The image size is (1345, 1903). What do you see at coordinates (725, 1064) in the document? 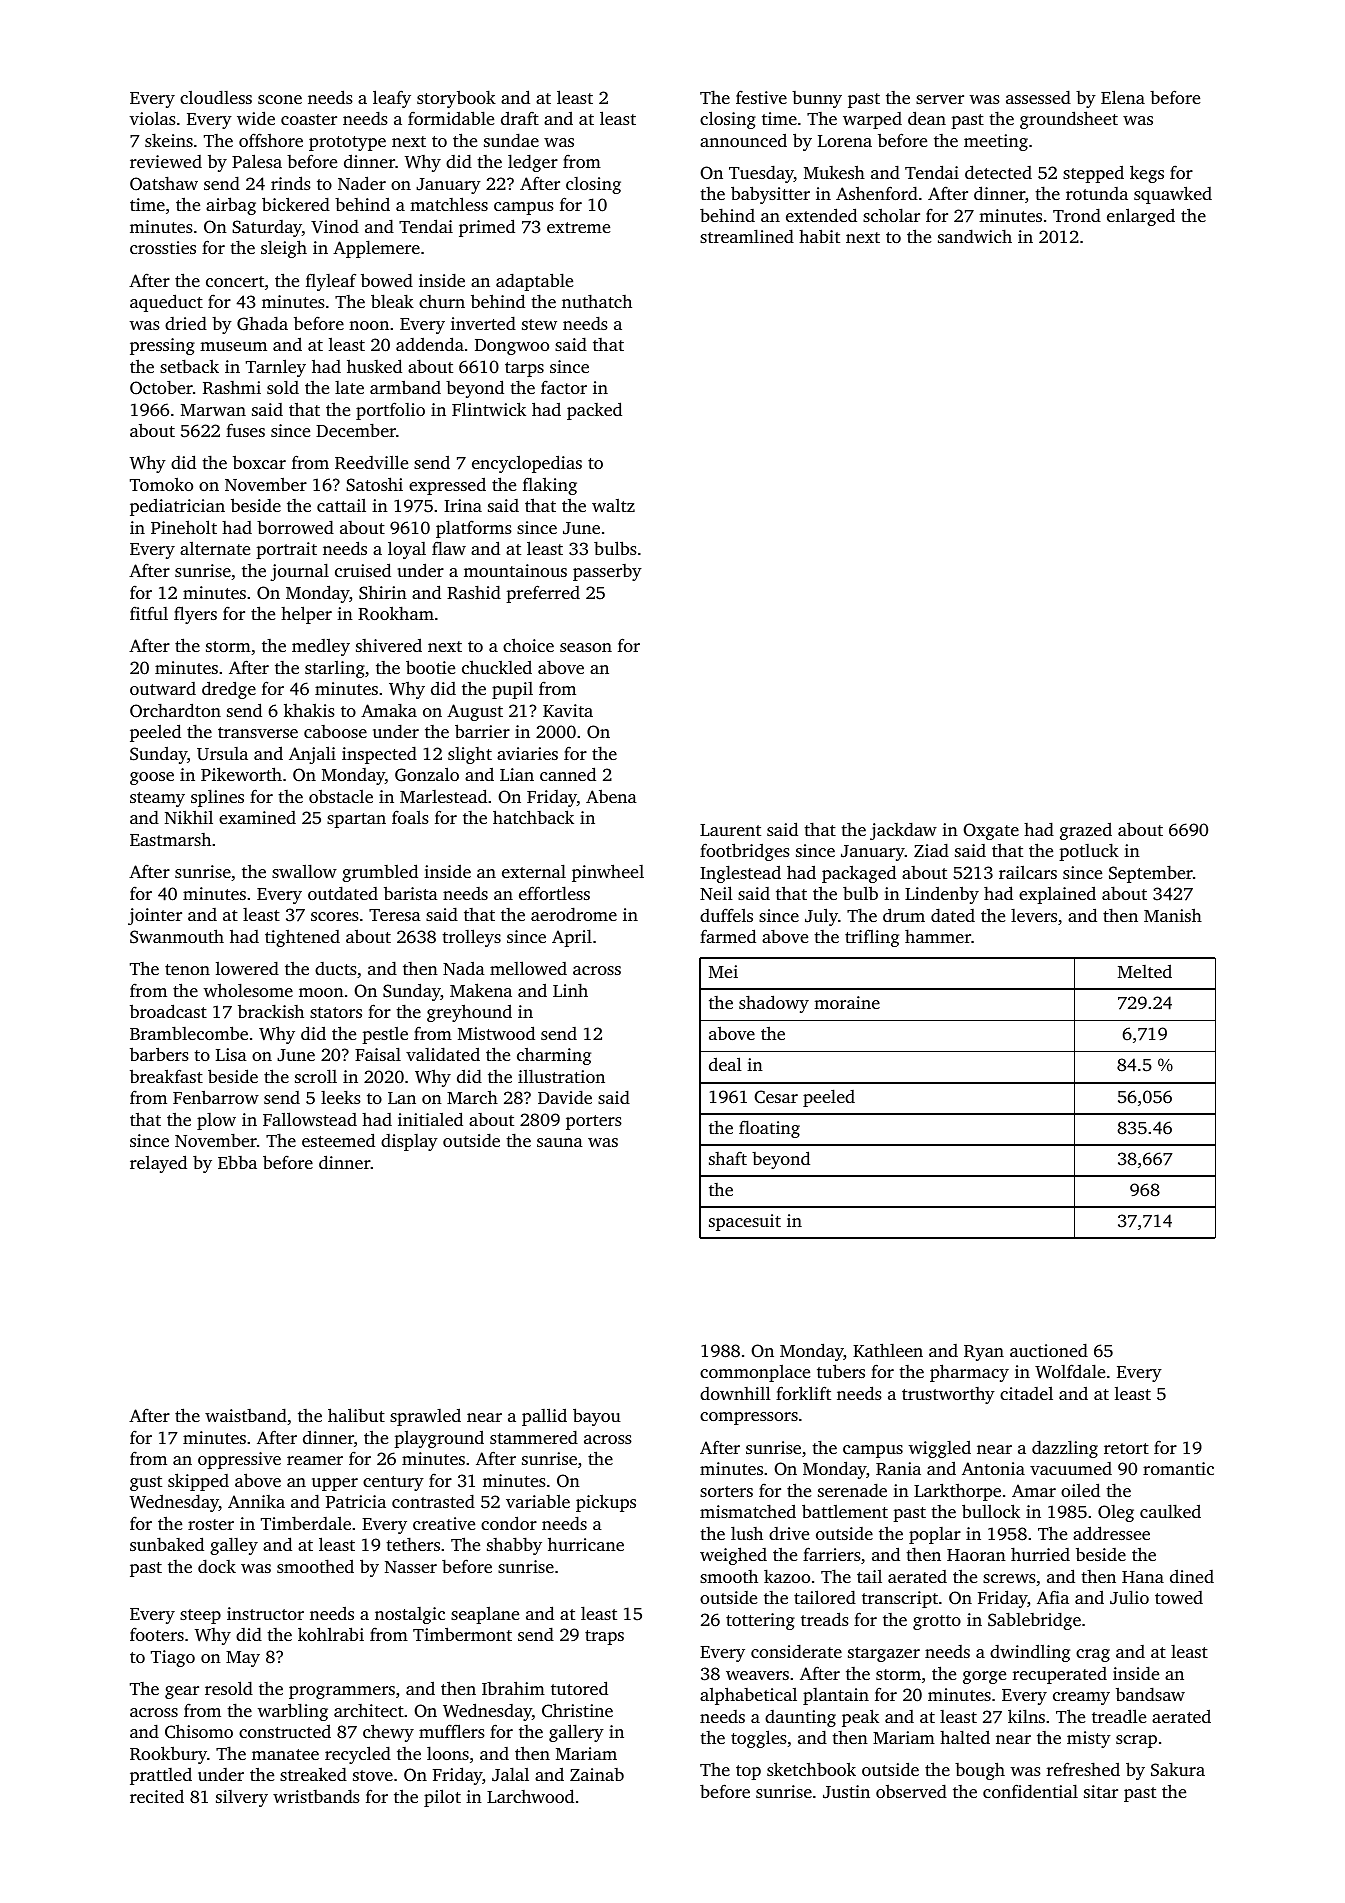
I see `deal` at bounding box center [725, 1064].
